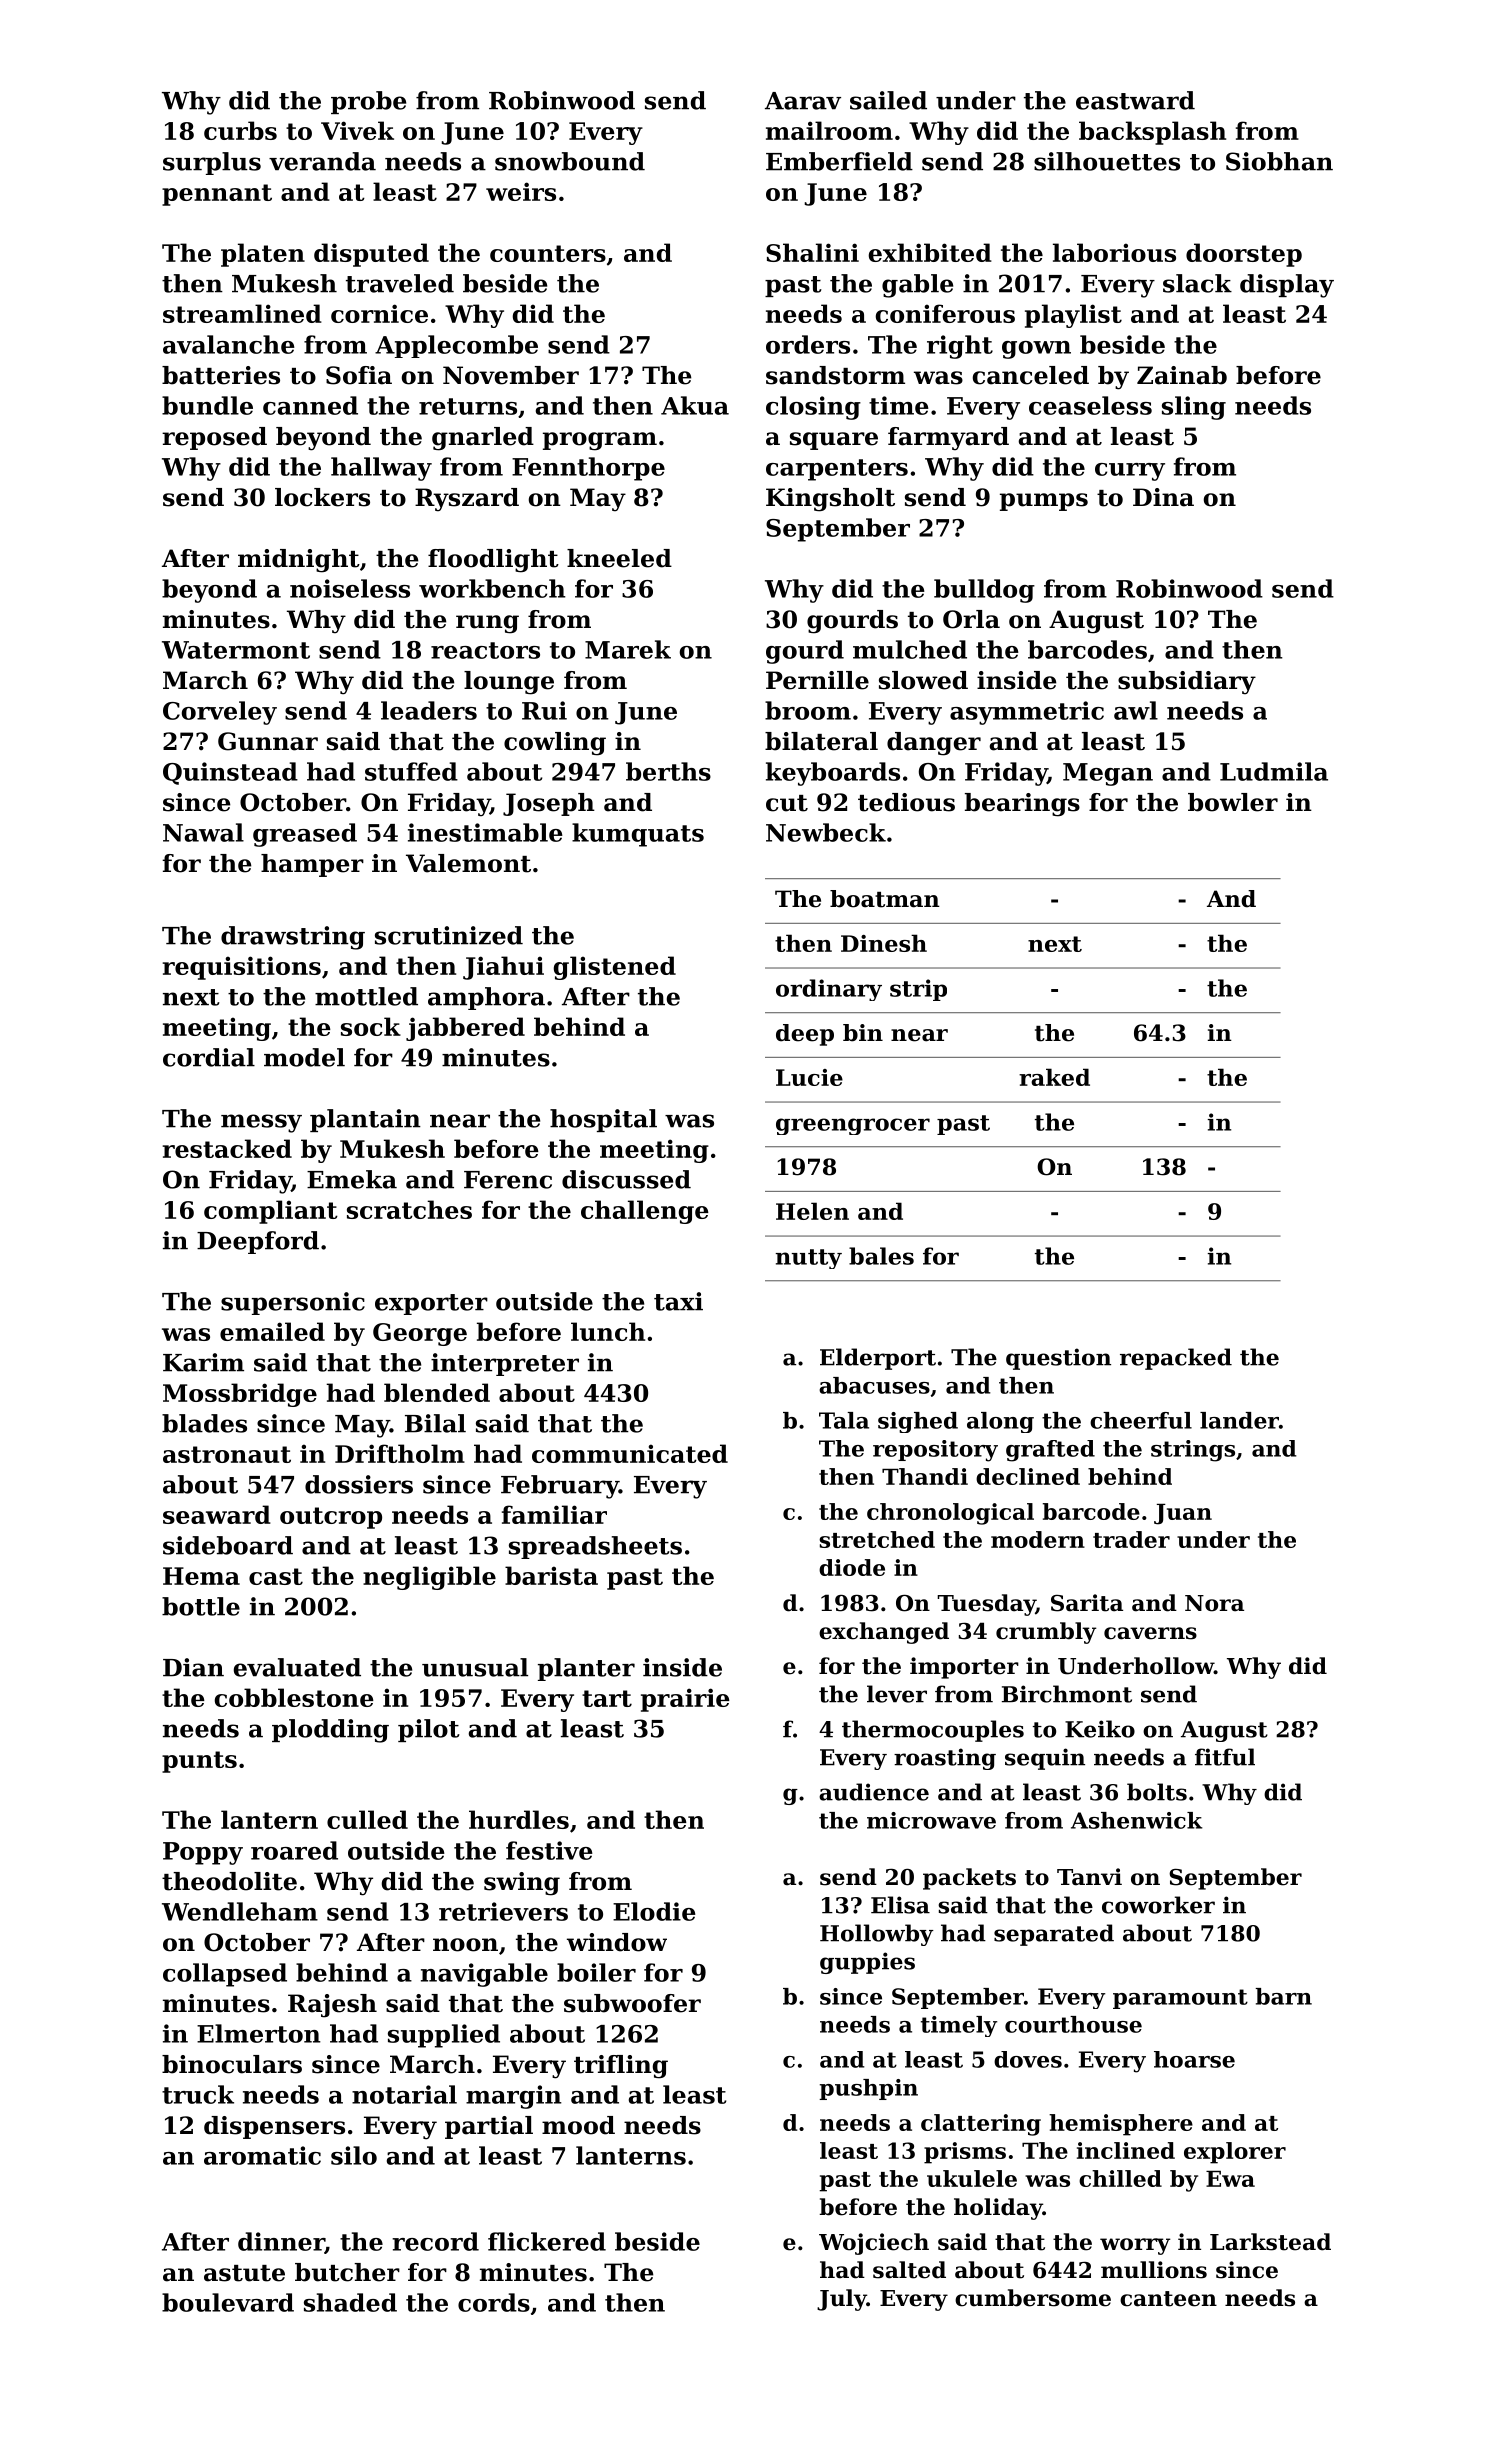 Image resolution: width=1496 pixels, height=2464 pixels. I want to click on stretched, so click(877, 1539).
